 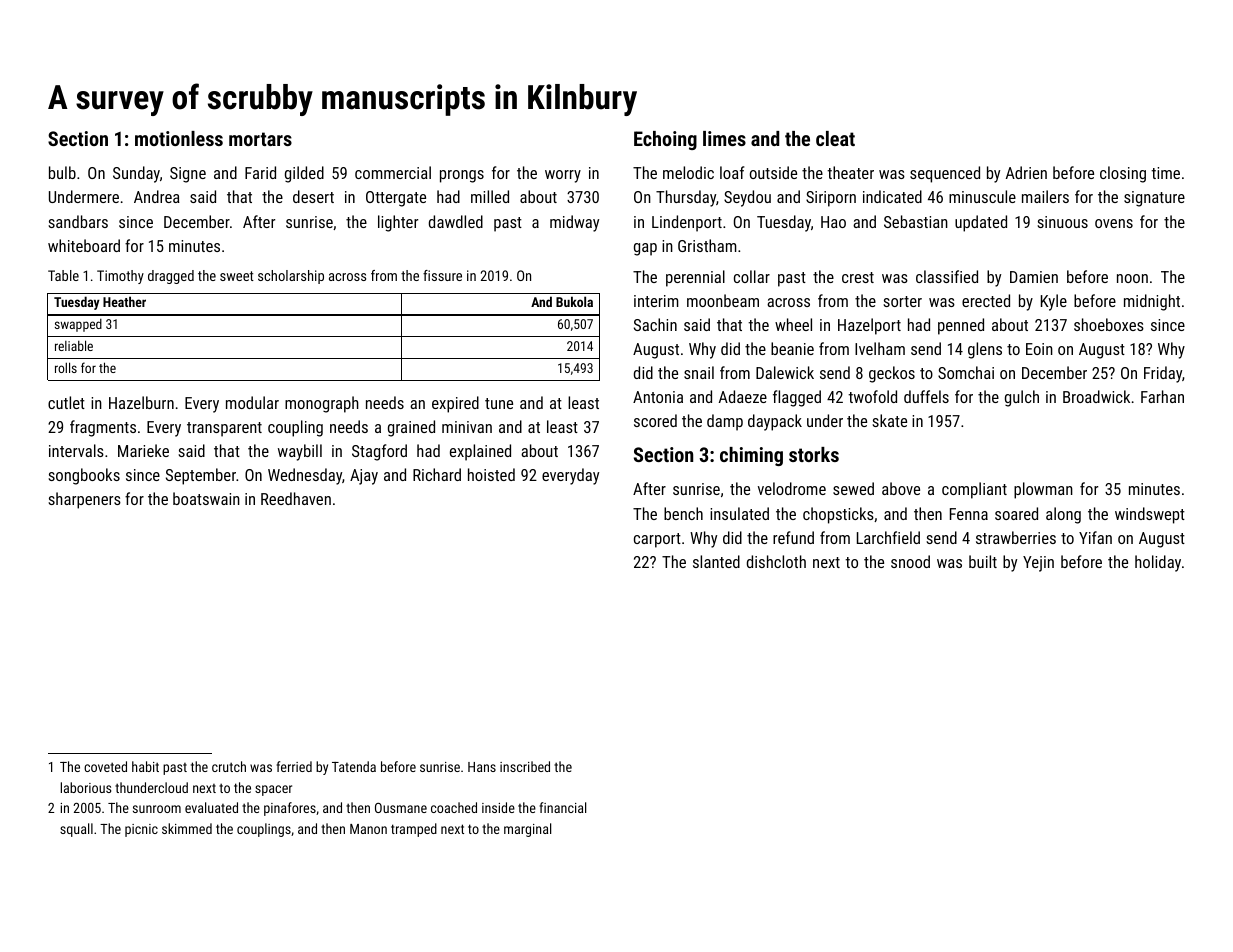 What do you see at coordinates (527, 830) in the image?
I see `marginal` at bounding box center [527, 830].
